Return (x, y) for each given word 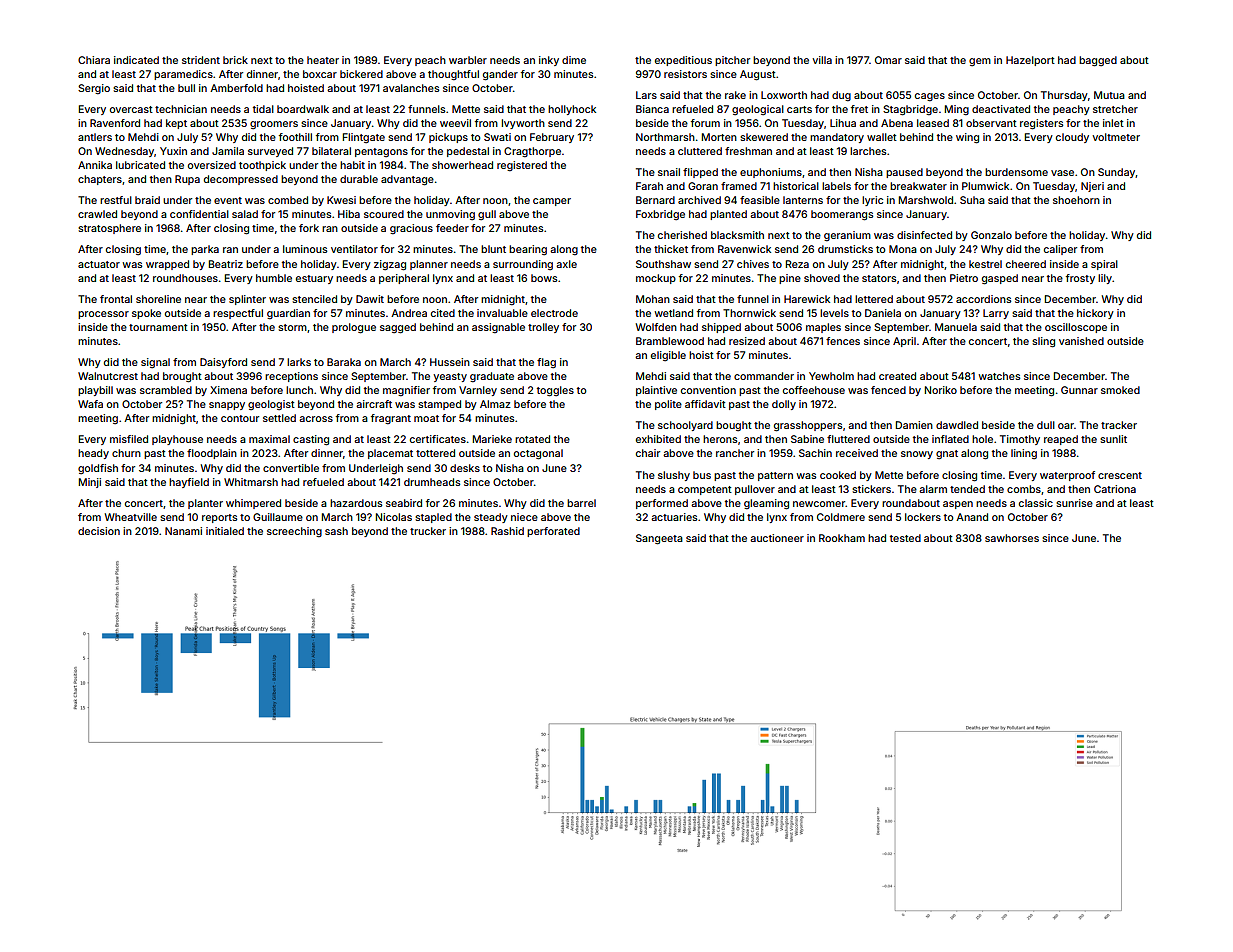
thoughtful (453, 75)
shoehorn (1076, 200)
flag (546, 363)
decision (99, 531)
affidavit (705, 404)
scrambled (166, 390)
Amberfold (236, 88)
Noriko (941, 390)
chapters (100, 180)
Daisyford (223, 363)
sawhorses (1012, 538)
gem (980, 62)
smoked (1120, 390)
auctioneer (777, 538)
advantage (407, 180)
